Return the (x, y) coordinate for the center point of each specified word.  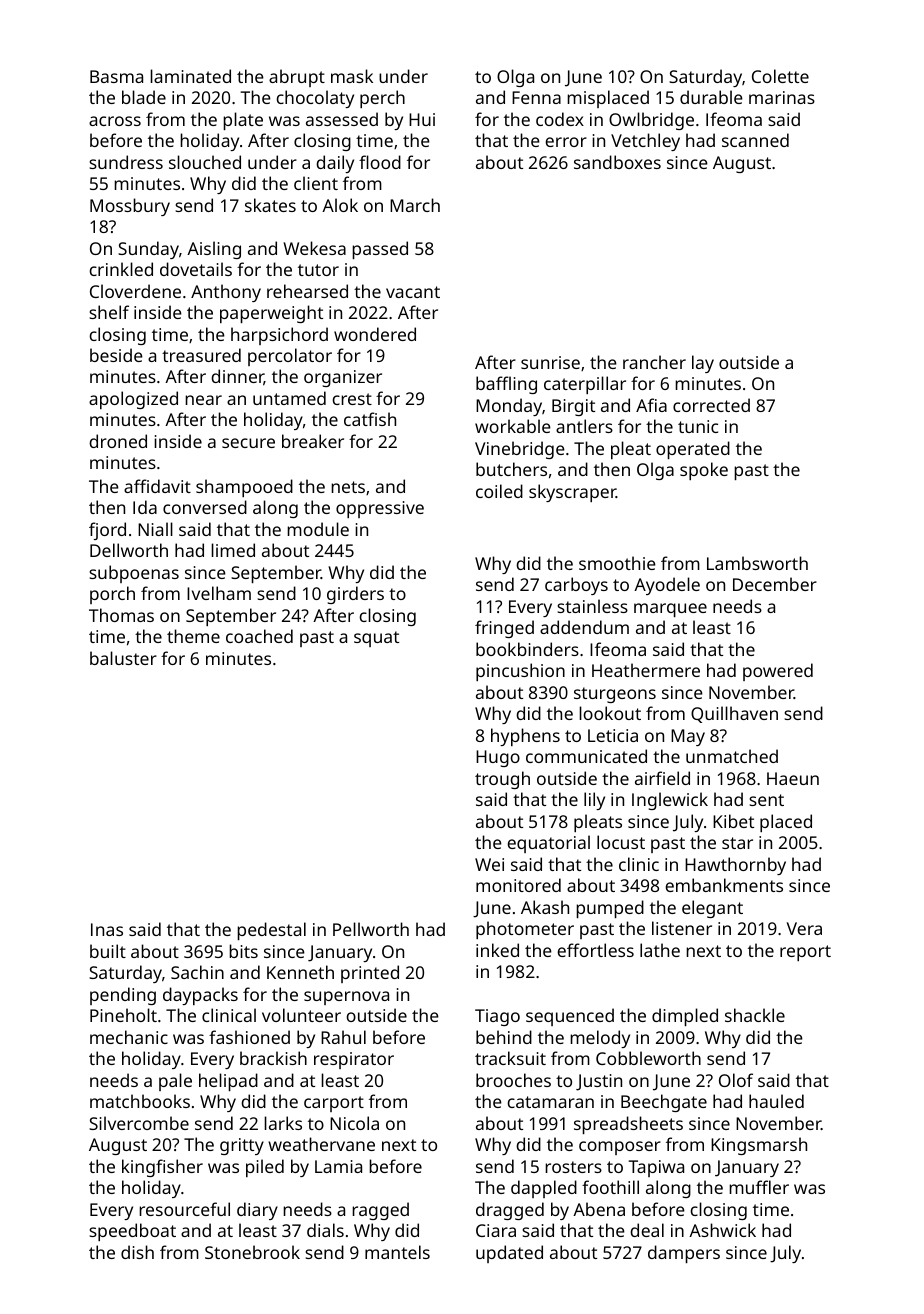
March (415, 205)
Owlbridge (651, 121)
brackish (273, 1058)
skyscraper (572, 493)
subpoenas (134, 574)
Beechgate (664, 1103)
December (775, 584)
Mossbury (130, 207)
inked (497, 950)
